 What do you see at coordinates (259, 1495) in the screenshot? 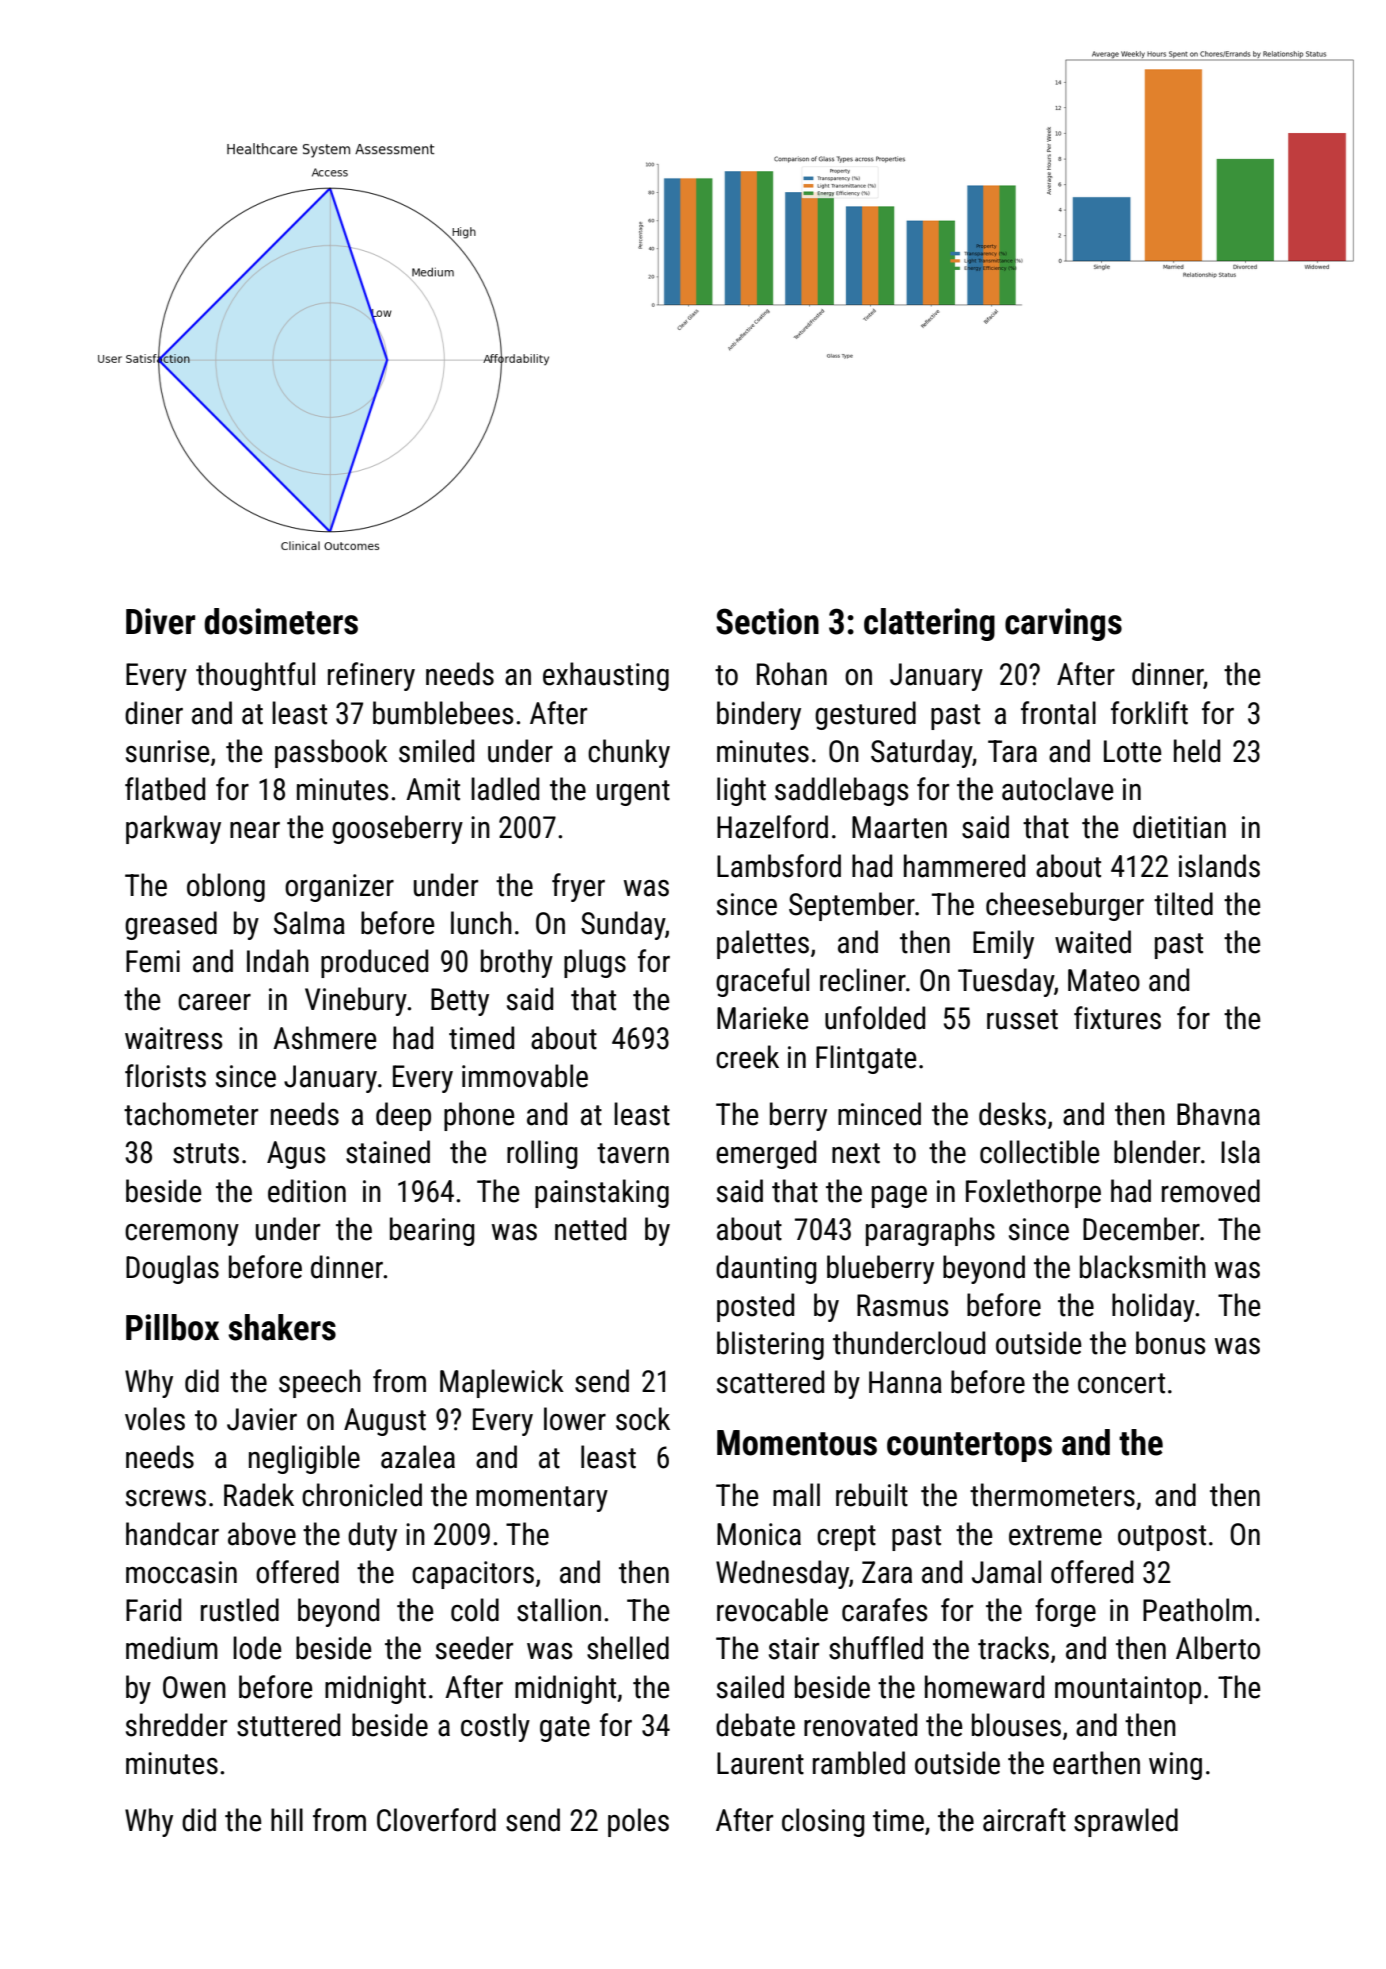
I see `Radek` at bounding box center [259, 1495].
